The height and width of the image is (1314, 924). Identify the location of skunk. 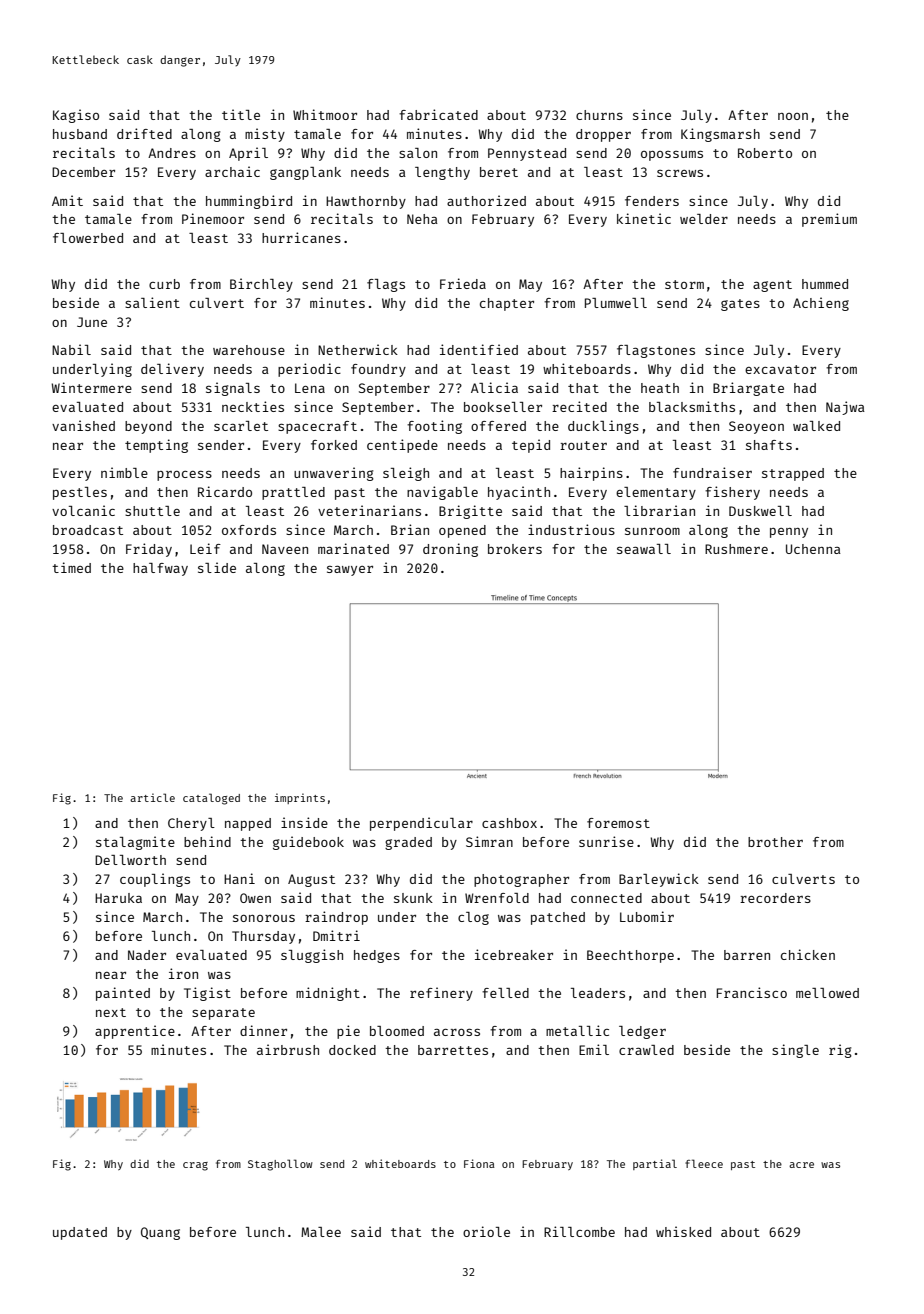
(413, 898).
